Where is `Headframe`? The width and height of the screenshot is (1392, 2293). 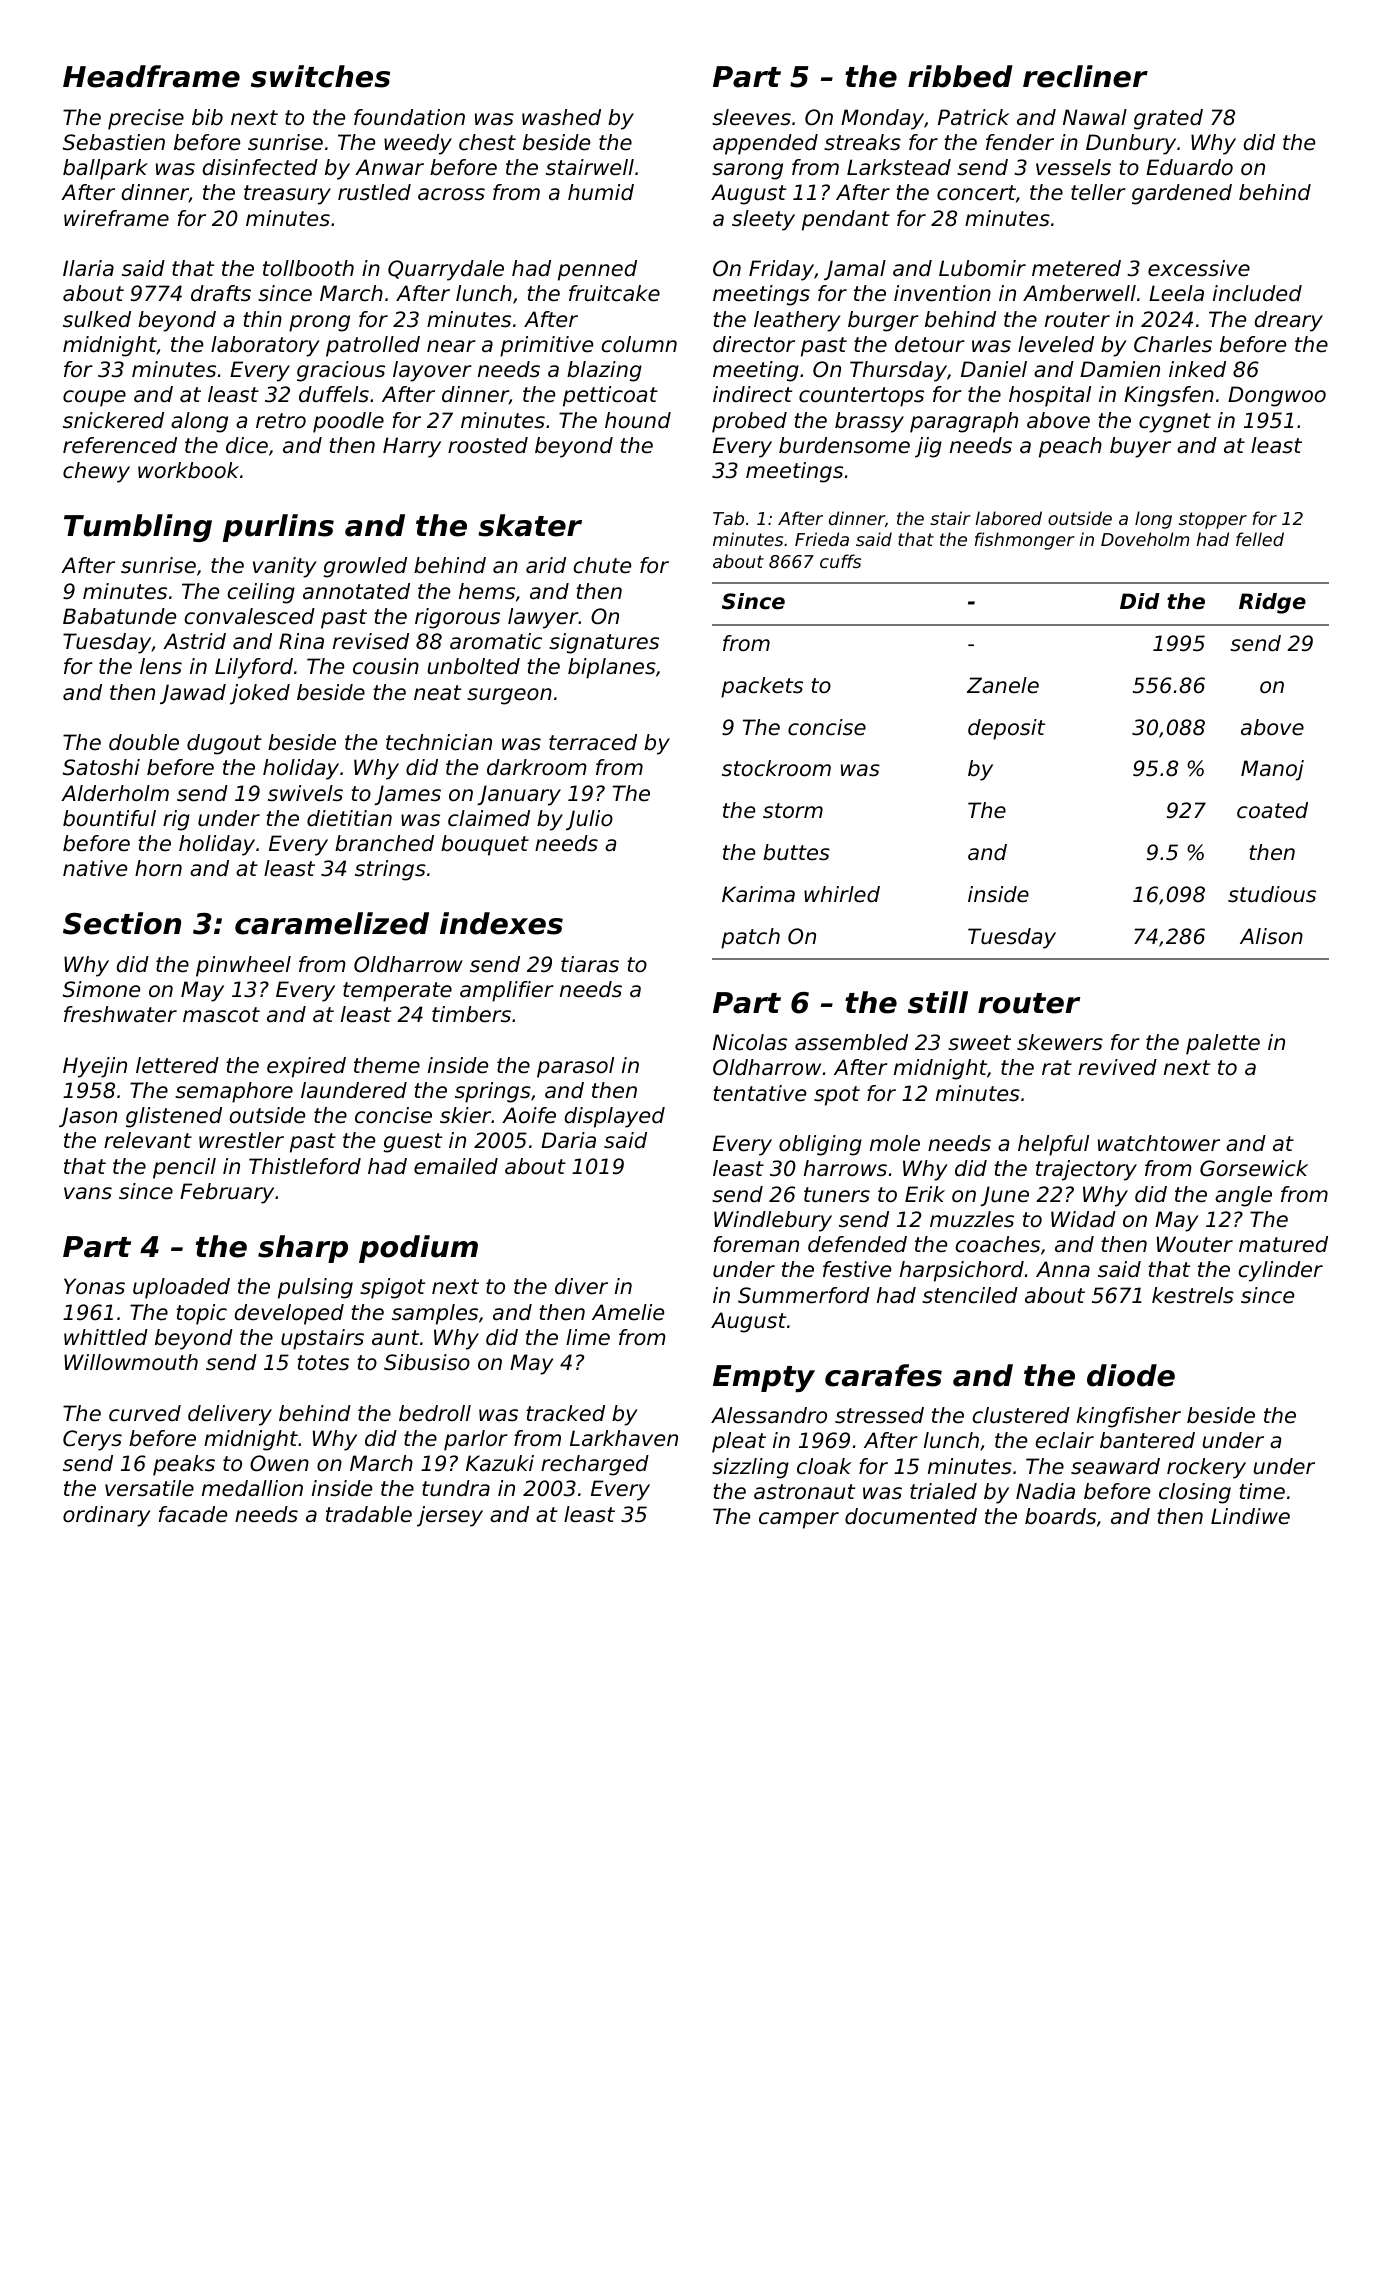 Headframe is located at coordinates (151, 76).
